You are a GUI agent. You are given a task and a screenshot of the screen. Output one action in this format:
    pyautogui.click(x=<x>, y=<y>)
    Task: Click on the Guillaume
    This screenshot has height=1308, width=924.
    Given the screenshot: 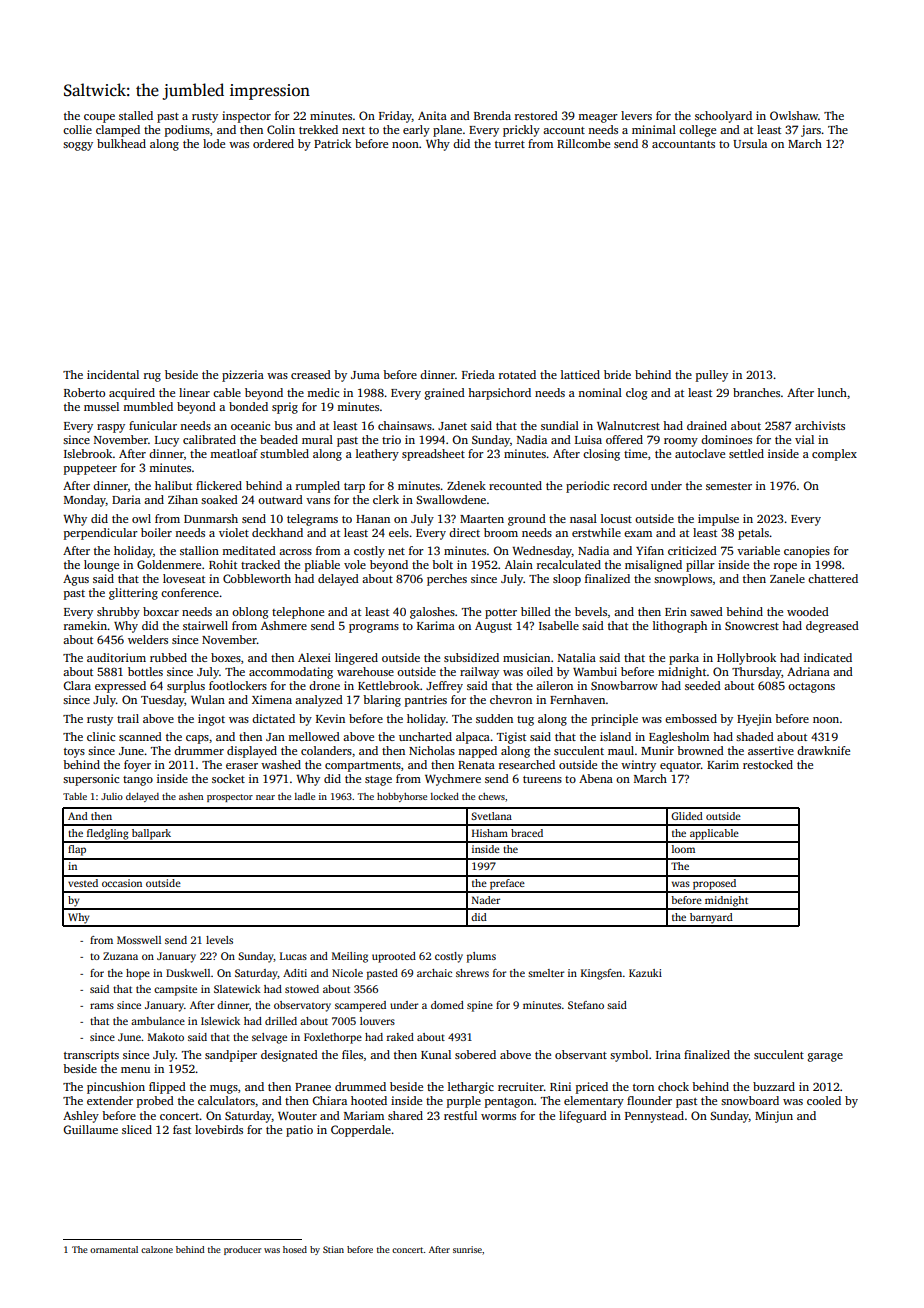 What is the action you would take?
    pyautogui.click(x=90, y=1129)
